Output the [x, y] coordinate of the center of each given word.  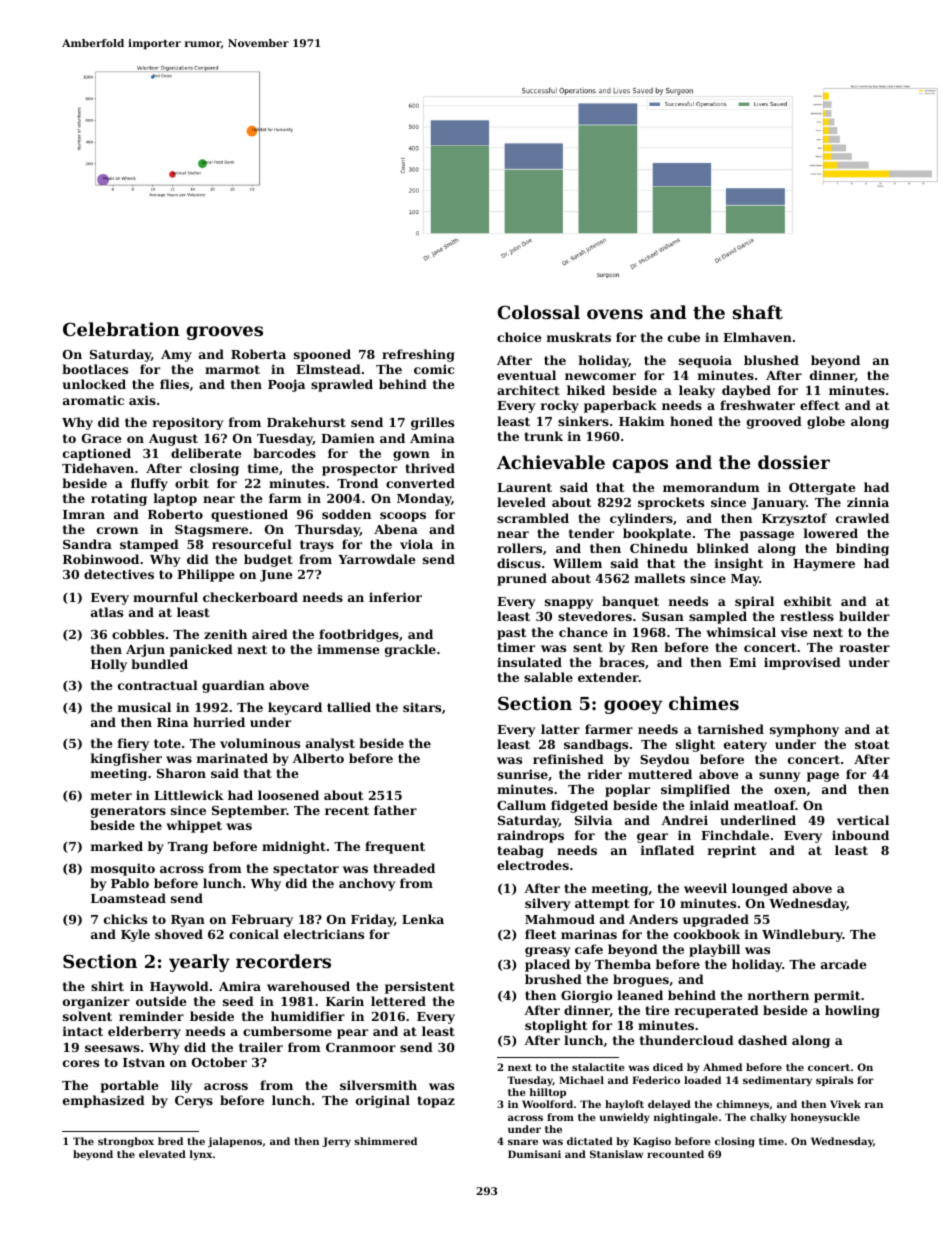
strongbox [126, 1142]
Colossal [539, 312]
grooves [225, 333]
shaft [758, 312]
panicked [201, 650]
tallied [349, 707]
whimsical [741, 632]
